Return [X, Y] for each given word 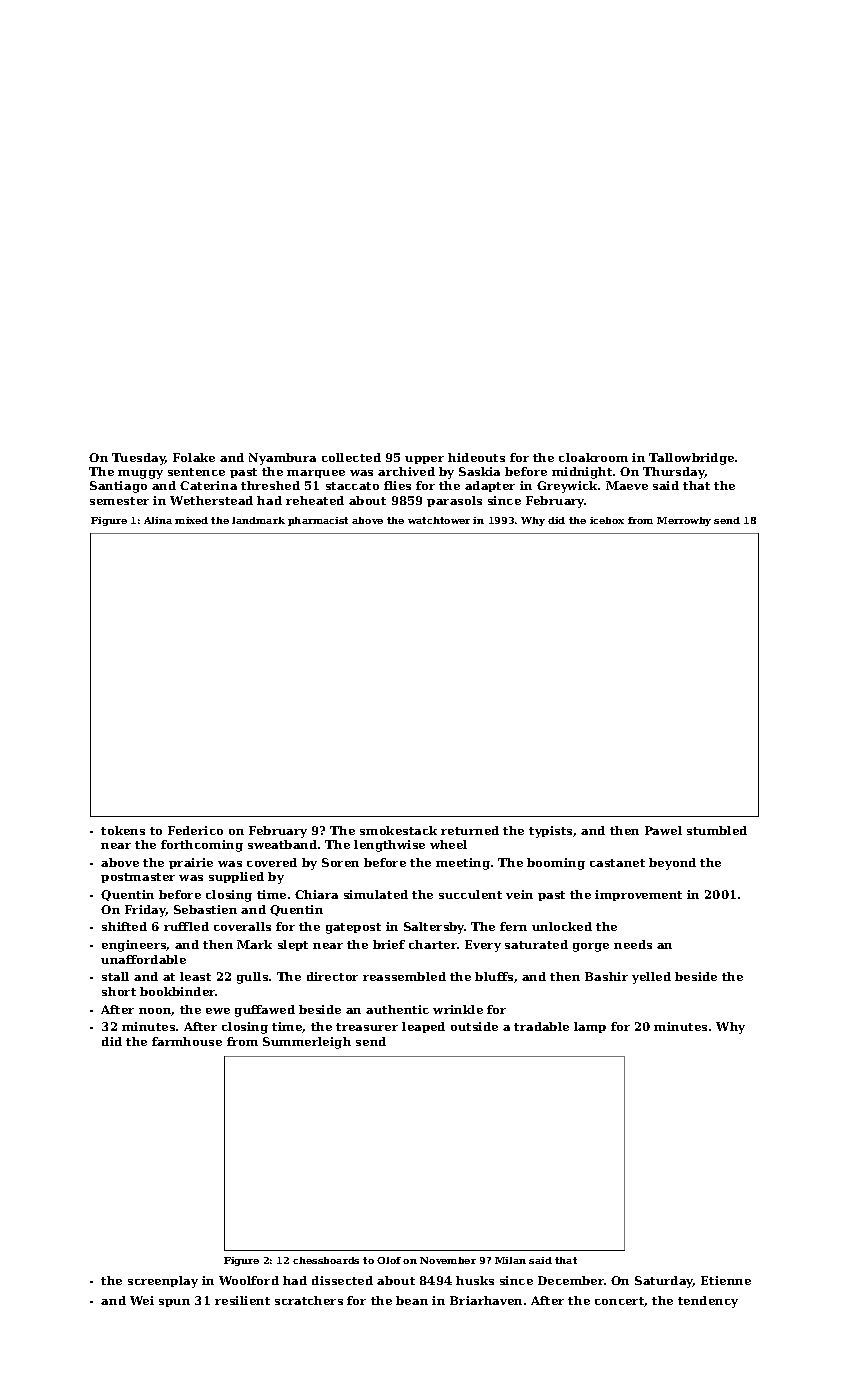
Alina [158, 520]
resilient [242, 1300]
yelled [651, 978]
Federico [195, 830]
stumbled [717, 830]
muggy [140, 474]
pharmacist [318, 521]
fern [513, 926]
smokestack [398, 830]
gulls [252, 978]
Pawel [663, 830]
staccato [352, 486]
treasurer [367, 1027]
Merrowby [684, 521]
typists [550, 832]
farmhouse [187, 1041]
